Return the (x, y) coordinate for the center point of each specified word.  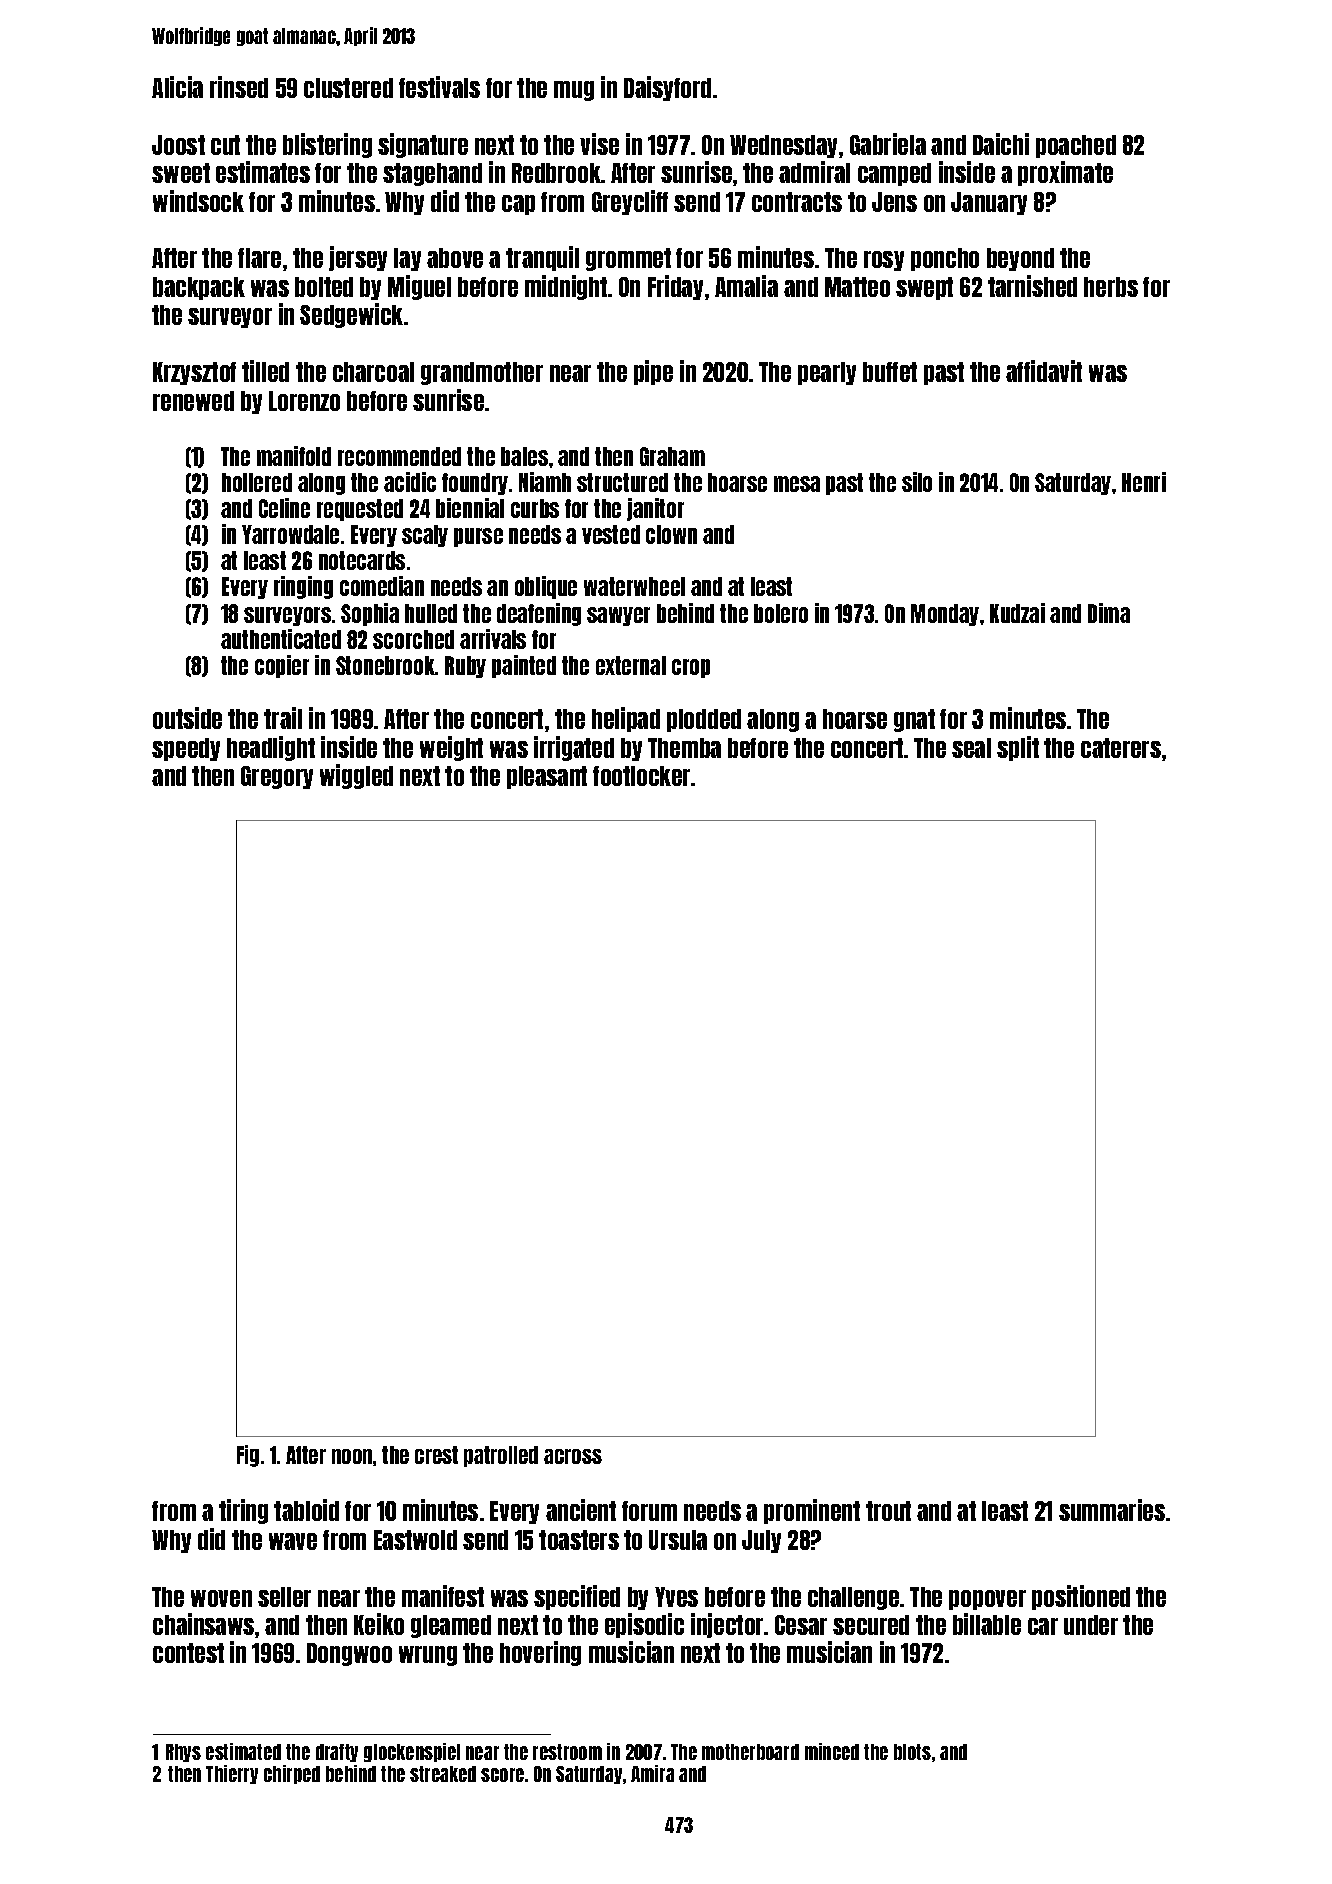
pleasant (547, 777)
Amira (652, 1773)
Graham (672, 456)
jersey (358, 258)
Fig (248, 1456)
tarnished (1032, 286)
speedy (186, 749)
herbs (1111, 287)
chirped (292, 1774)
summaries (1112, 1510)
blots (912, 1752)
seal (971, 748)
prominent (812, 1511)
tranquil (542, 258)
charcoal (373, 372)
